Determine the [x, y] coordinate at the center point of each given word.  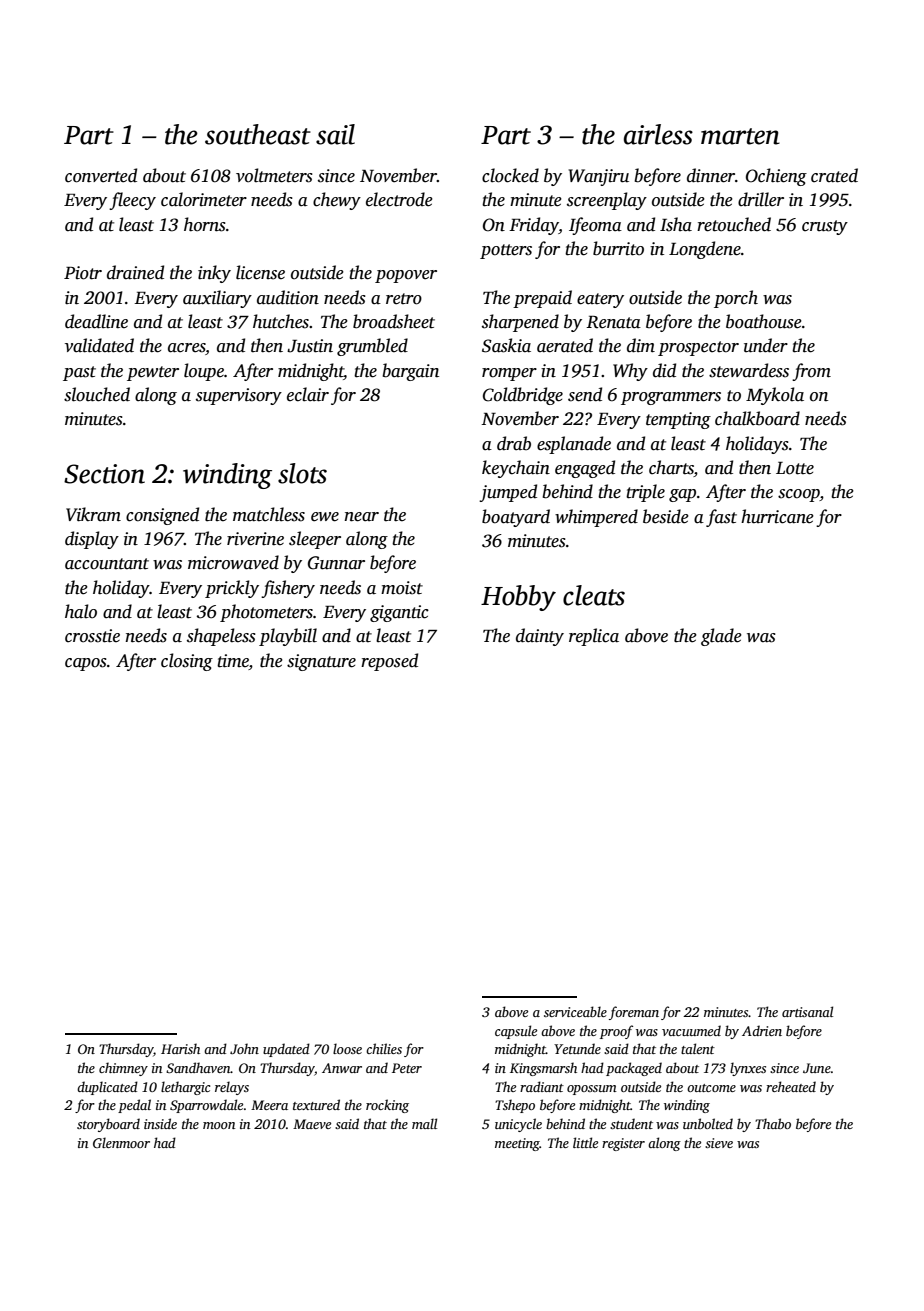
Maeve [312, 1124]
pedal [134, 1106]
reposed [389, 662]
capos [86, 664]
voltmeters [274, 175]
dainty [540, 637]
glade [721, 637]
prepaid [542, 299]
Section [104, 474]
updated [286, 1050]
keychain [516, 469]
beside [666, 516]
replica [594, 637]
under [766, 345]
